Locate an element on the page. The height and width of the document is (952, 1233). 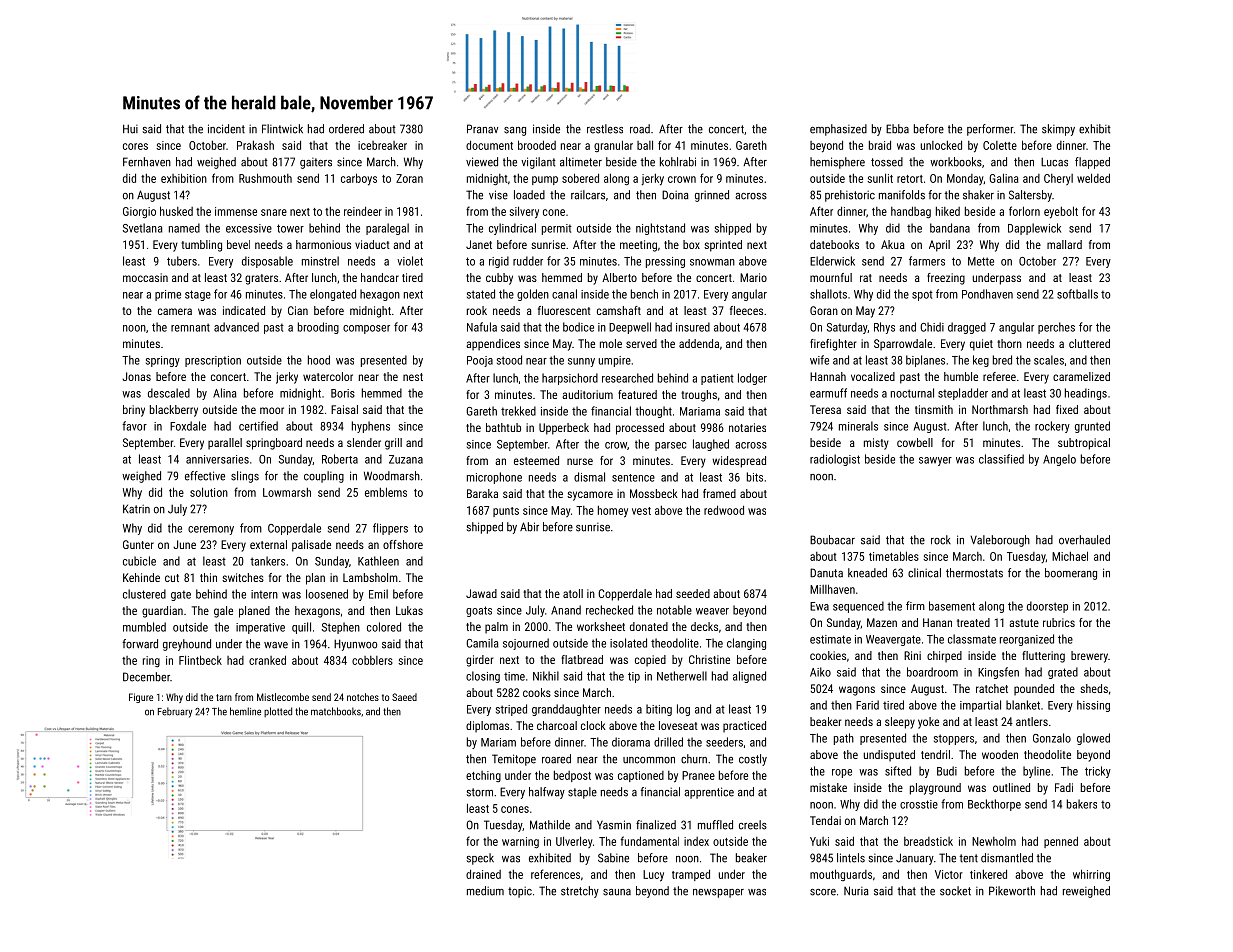
lintels is located at coordinates (851, 858).
